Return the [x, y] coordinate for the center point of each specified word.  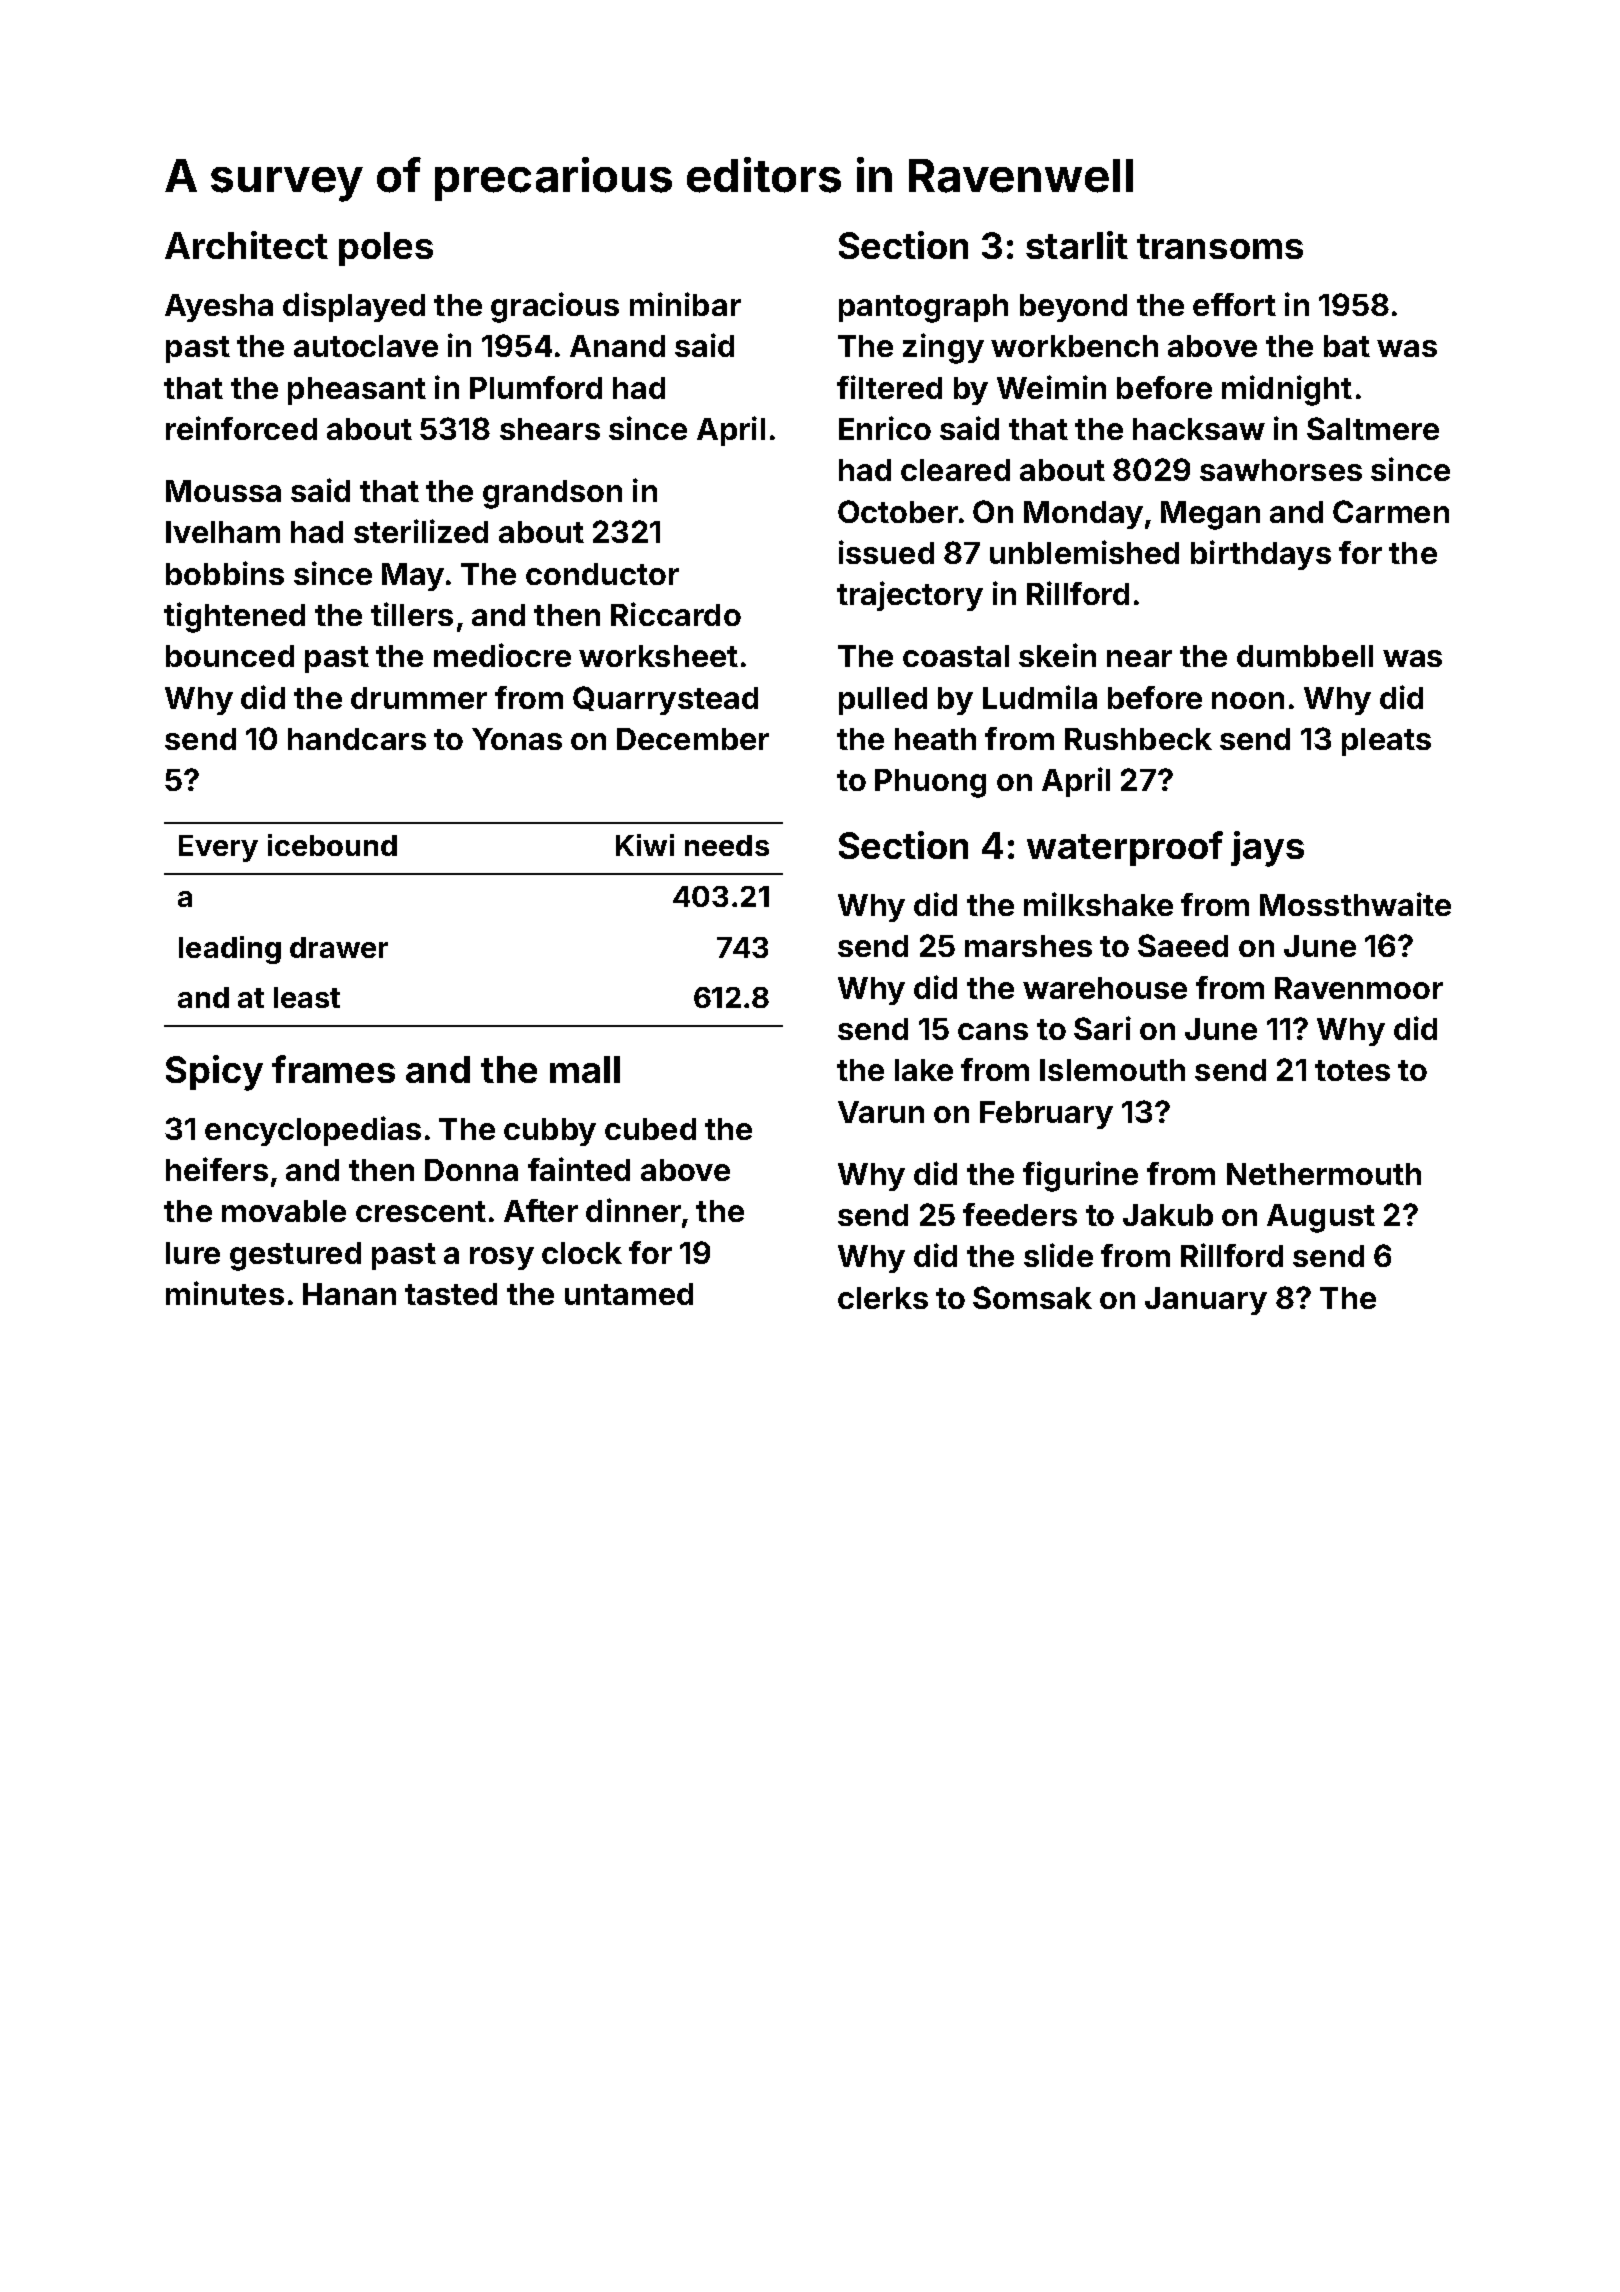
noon [1248, 700]
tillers [412, 614]
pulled [883, 701]
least [307, 997]
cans [993, 1031]
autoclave [366, 346]
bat [1347, 346]
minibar [685, 304]
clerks [883, 1298]
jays [1267, 849]
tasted [451, 1294]
